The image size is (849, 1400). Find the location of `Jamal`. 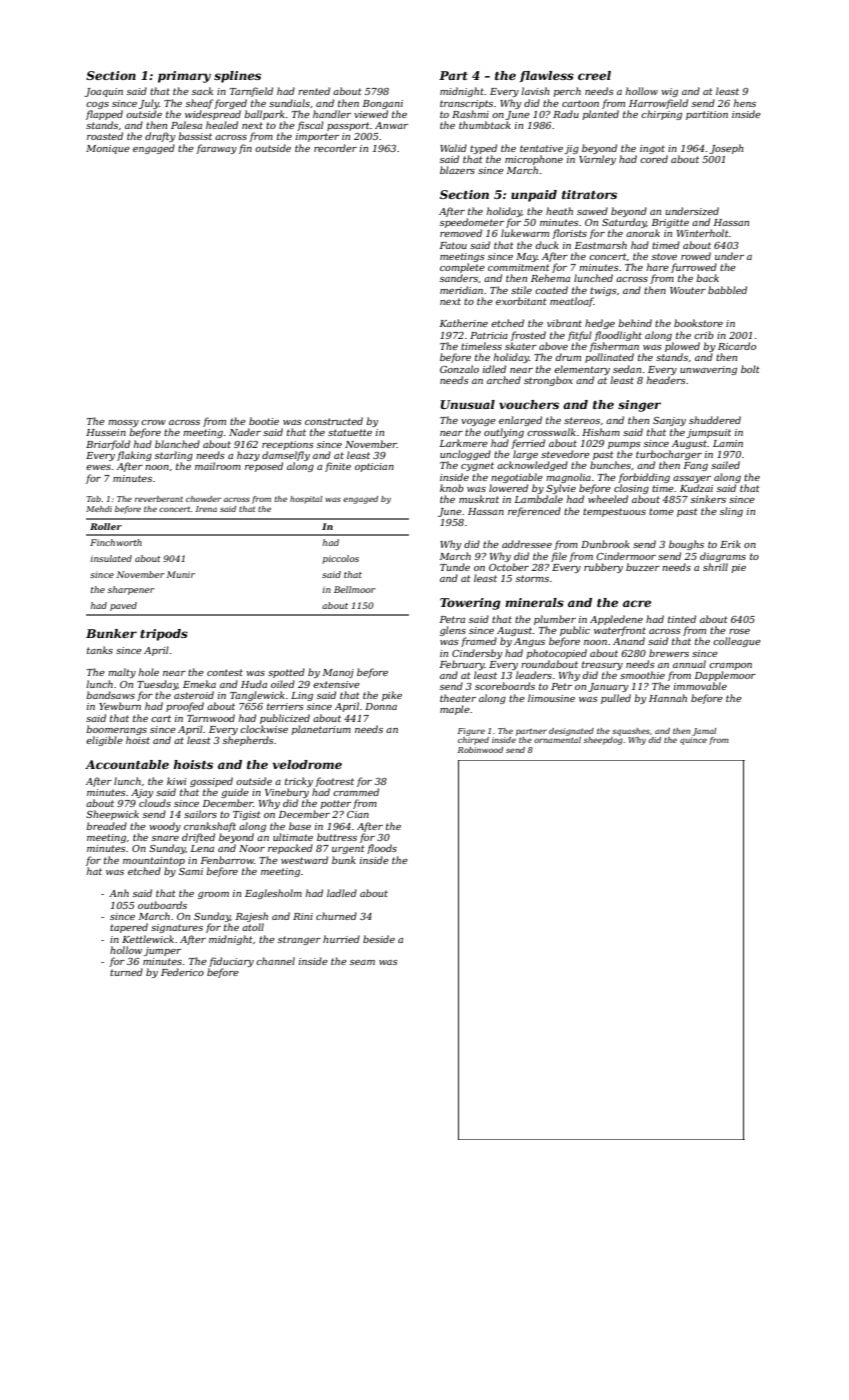

Jamal is located at coordinates (704, 732).
